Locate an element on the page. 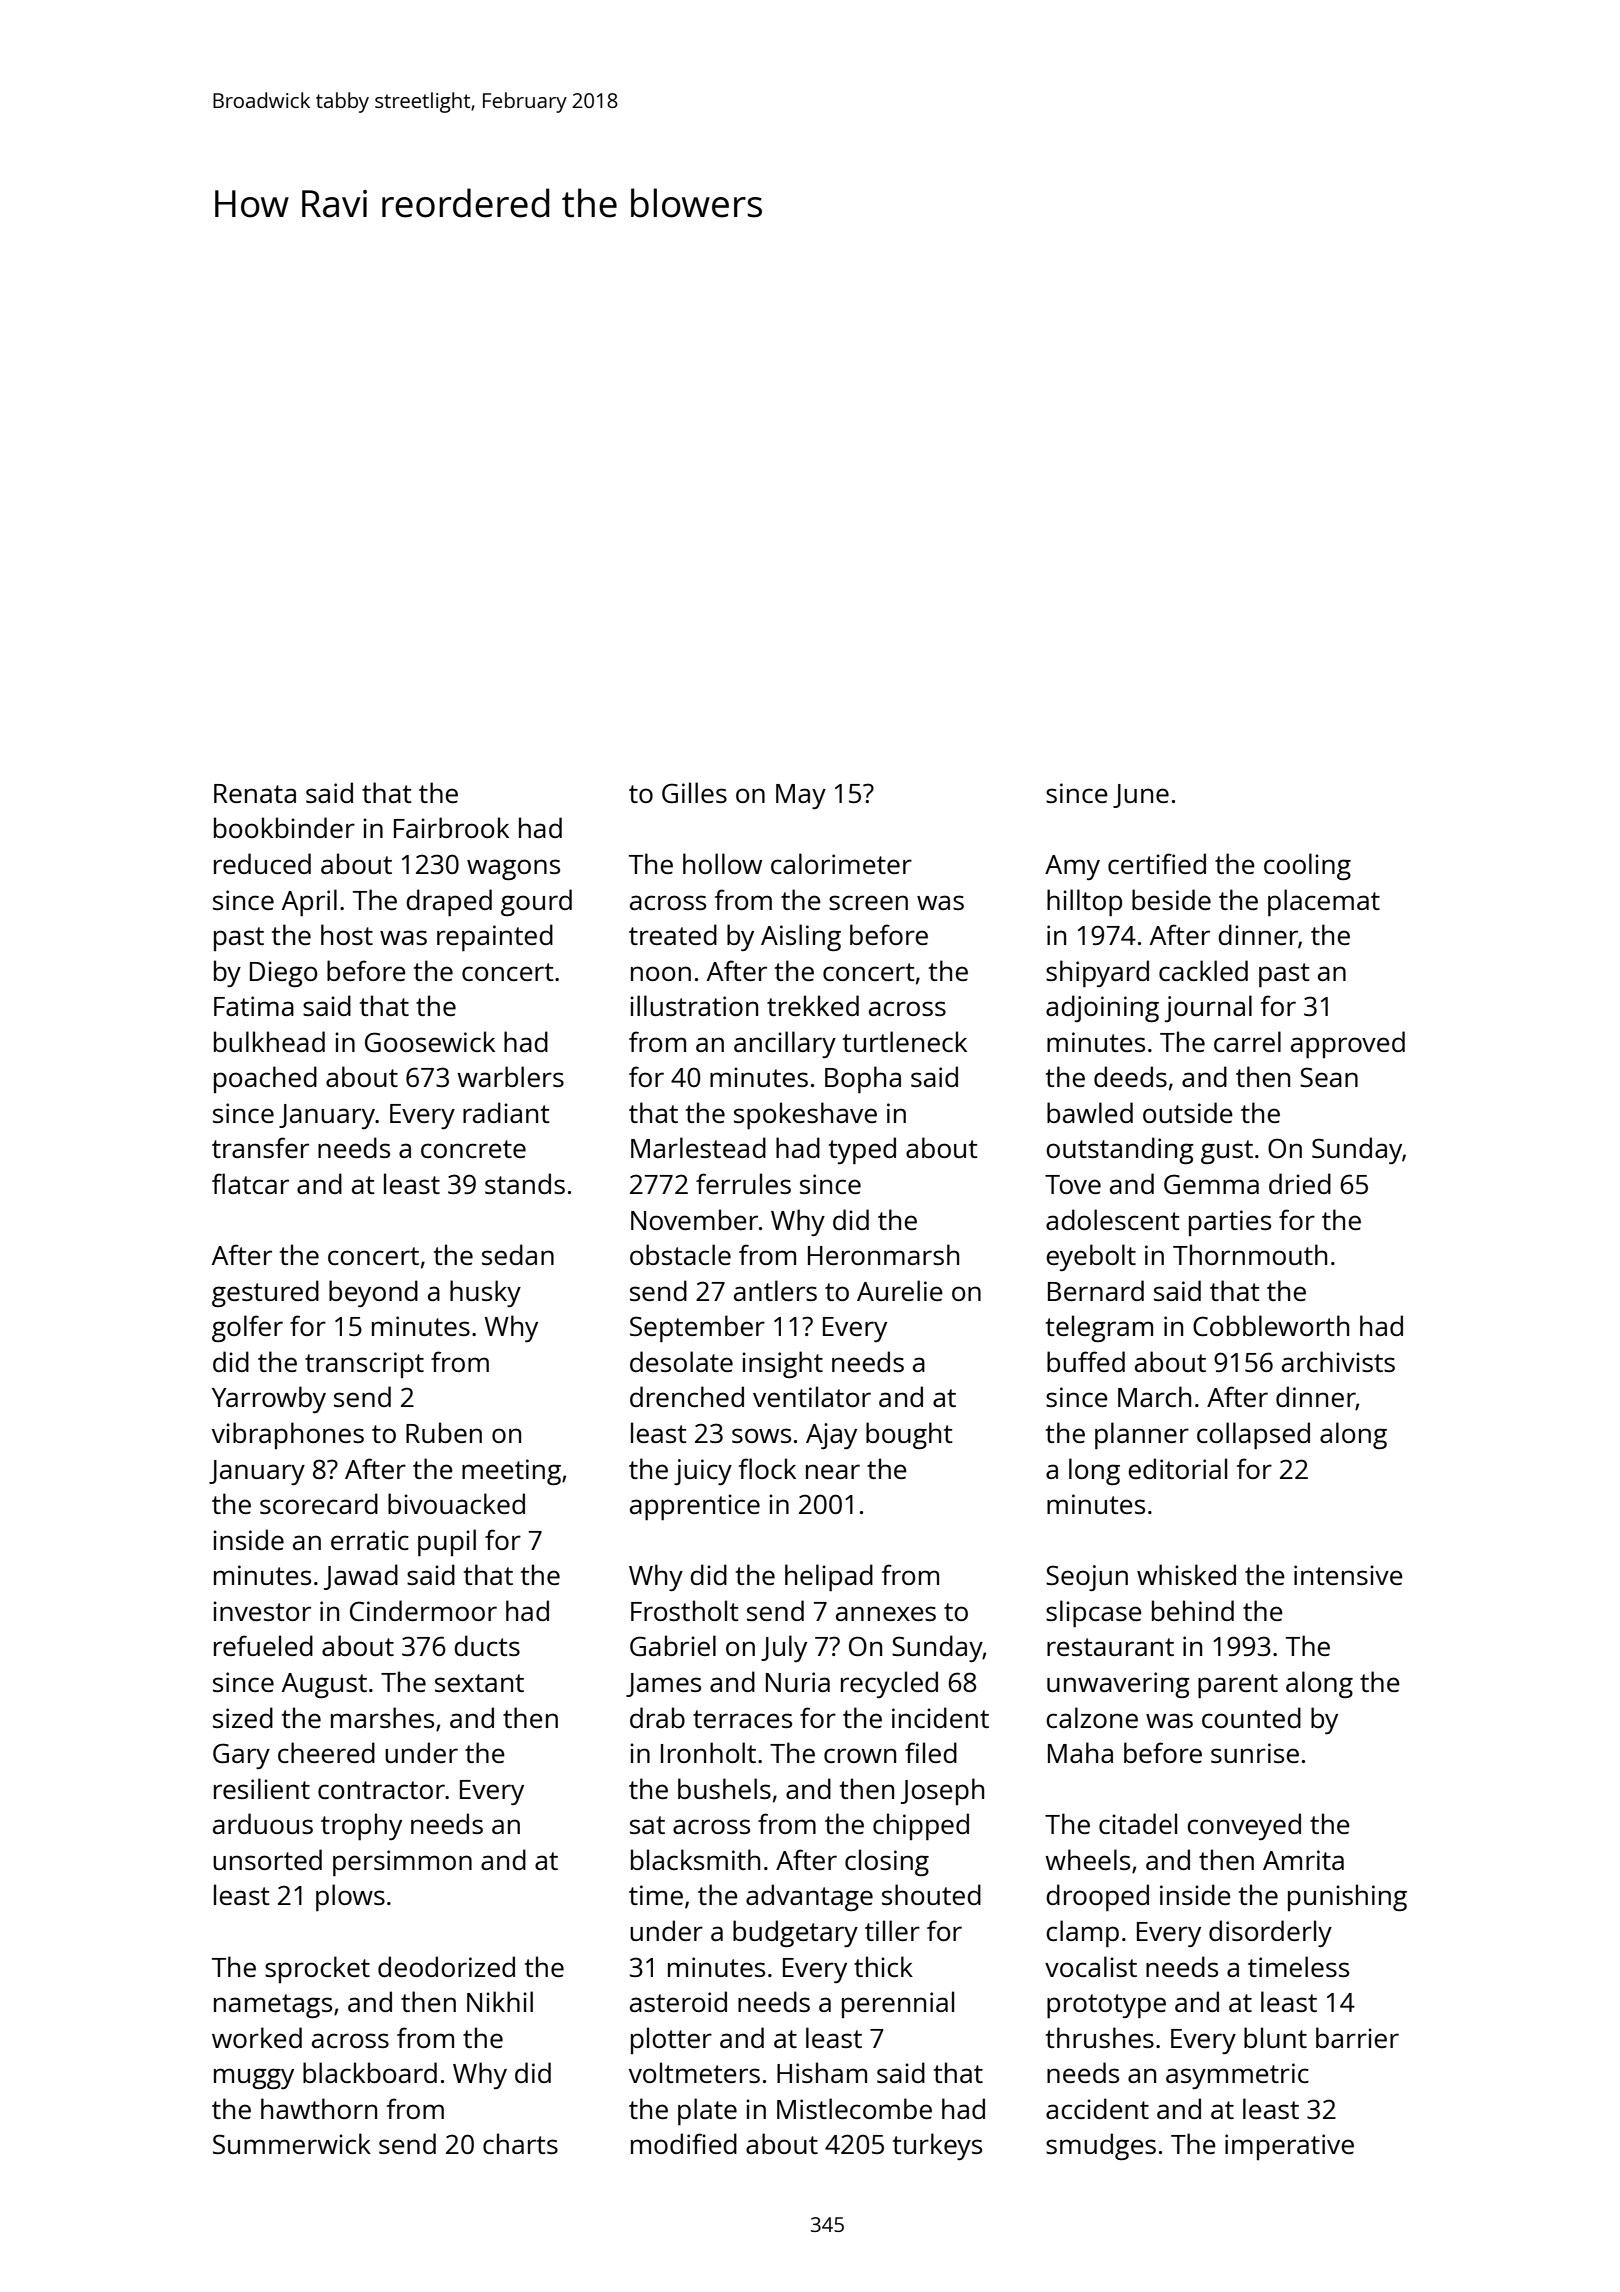  flatcar is located at coordinates (250, 1183).
